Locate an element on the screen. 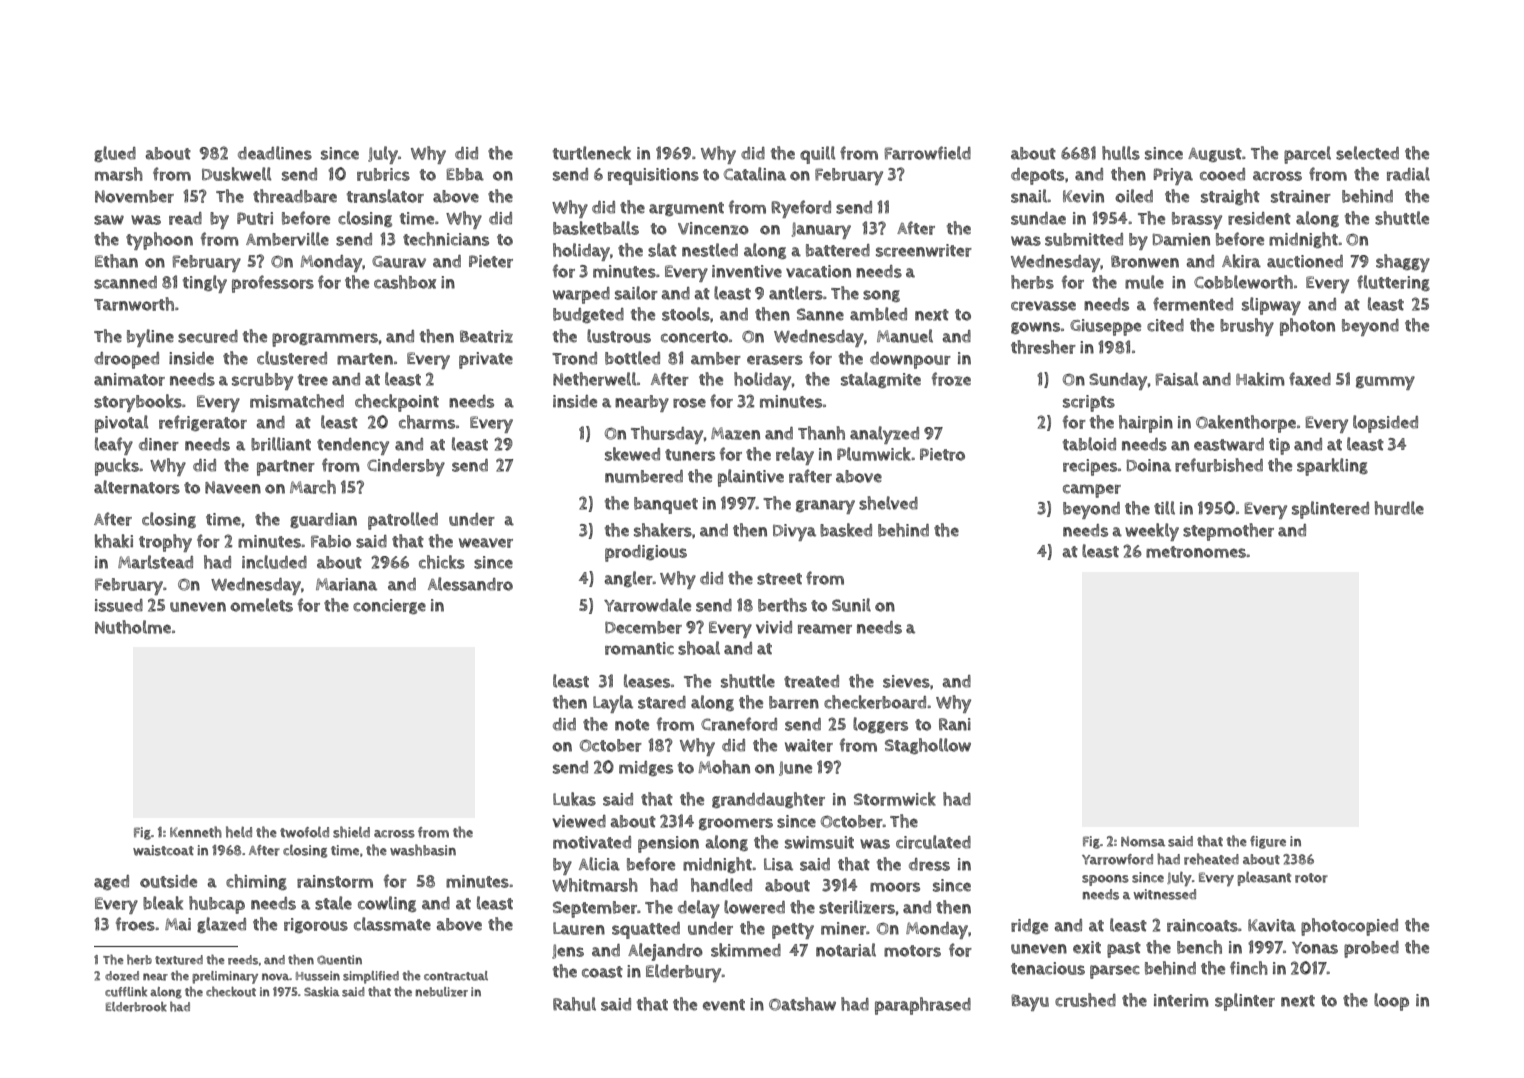  simplified is located at coordinates (371, 977).
